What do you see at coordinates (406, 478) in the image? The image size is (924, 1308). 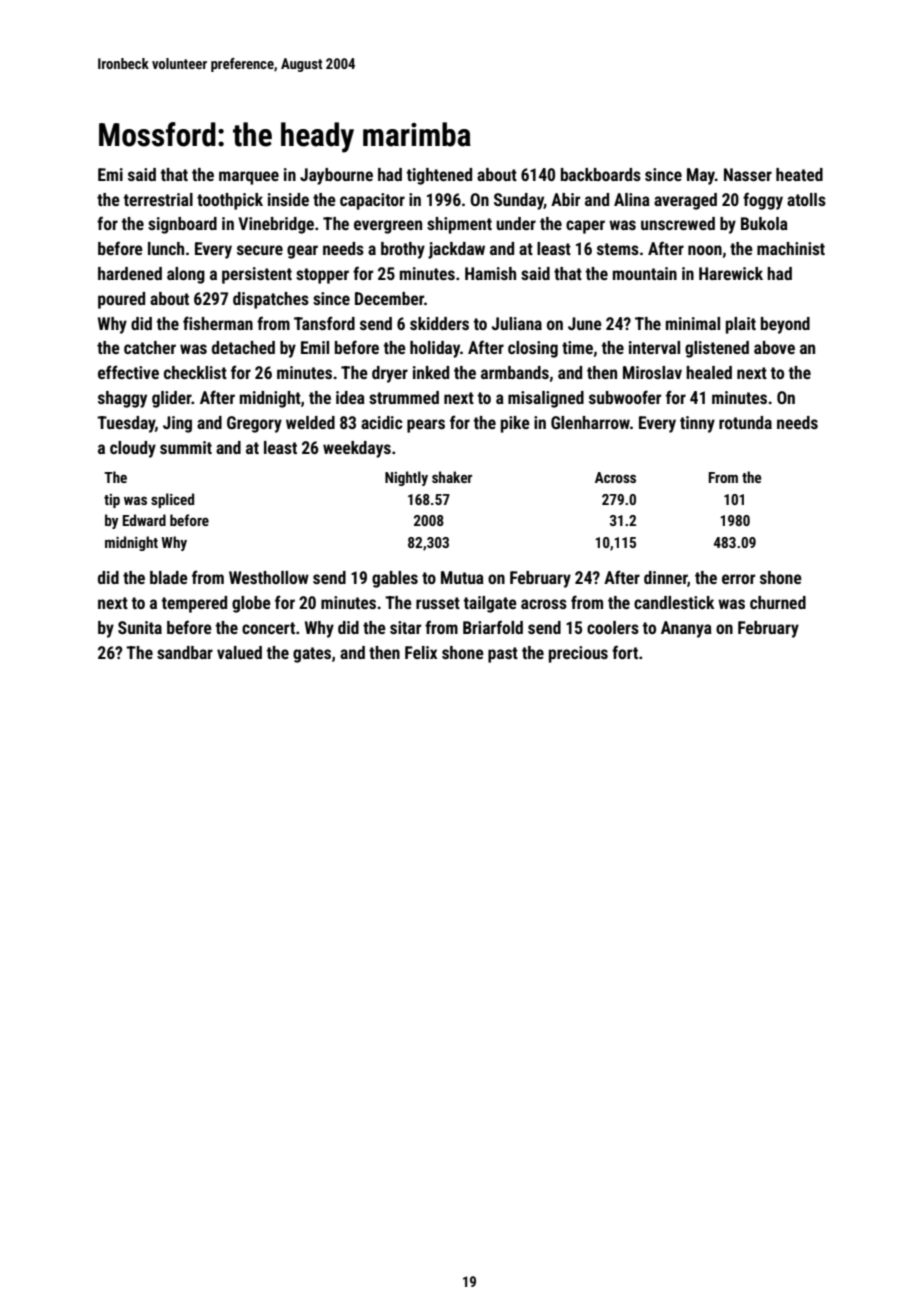 I see `Nightly` at bounding box center [406, 478].
